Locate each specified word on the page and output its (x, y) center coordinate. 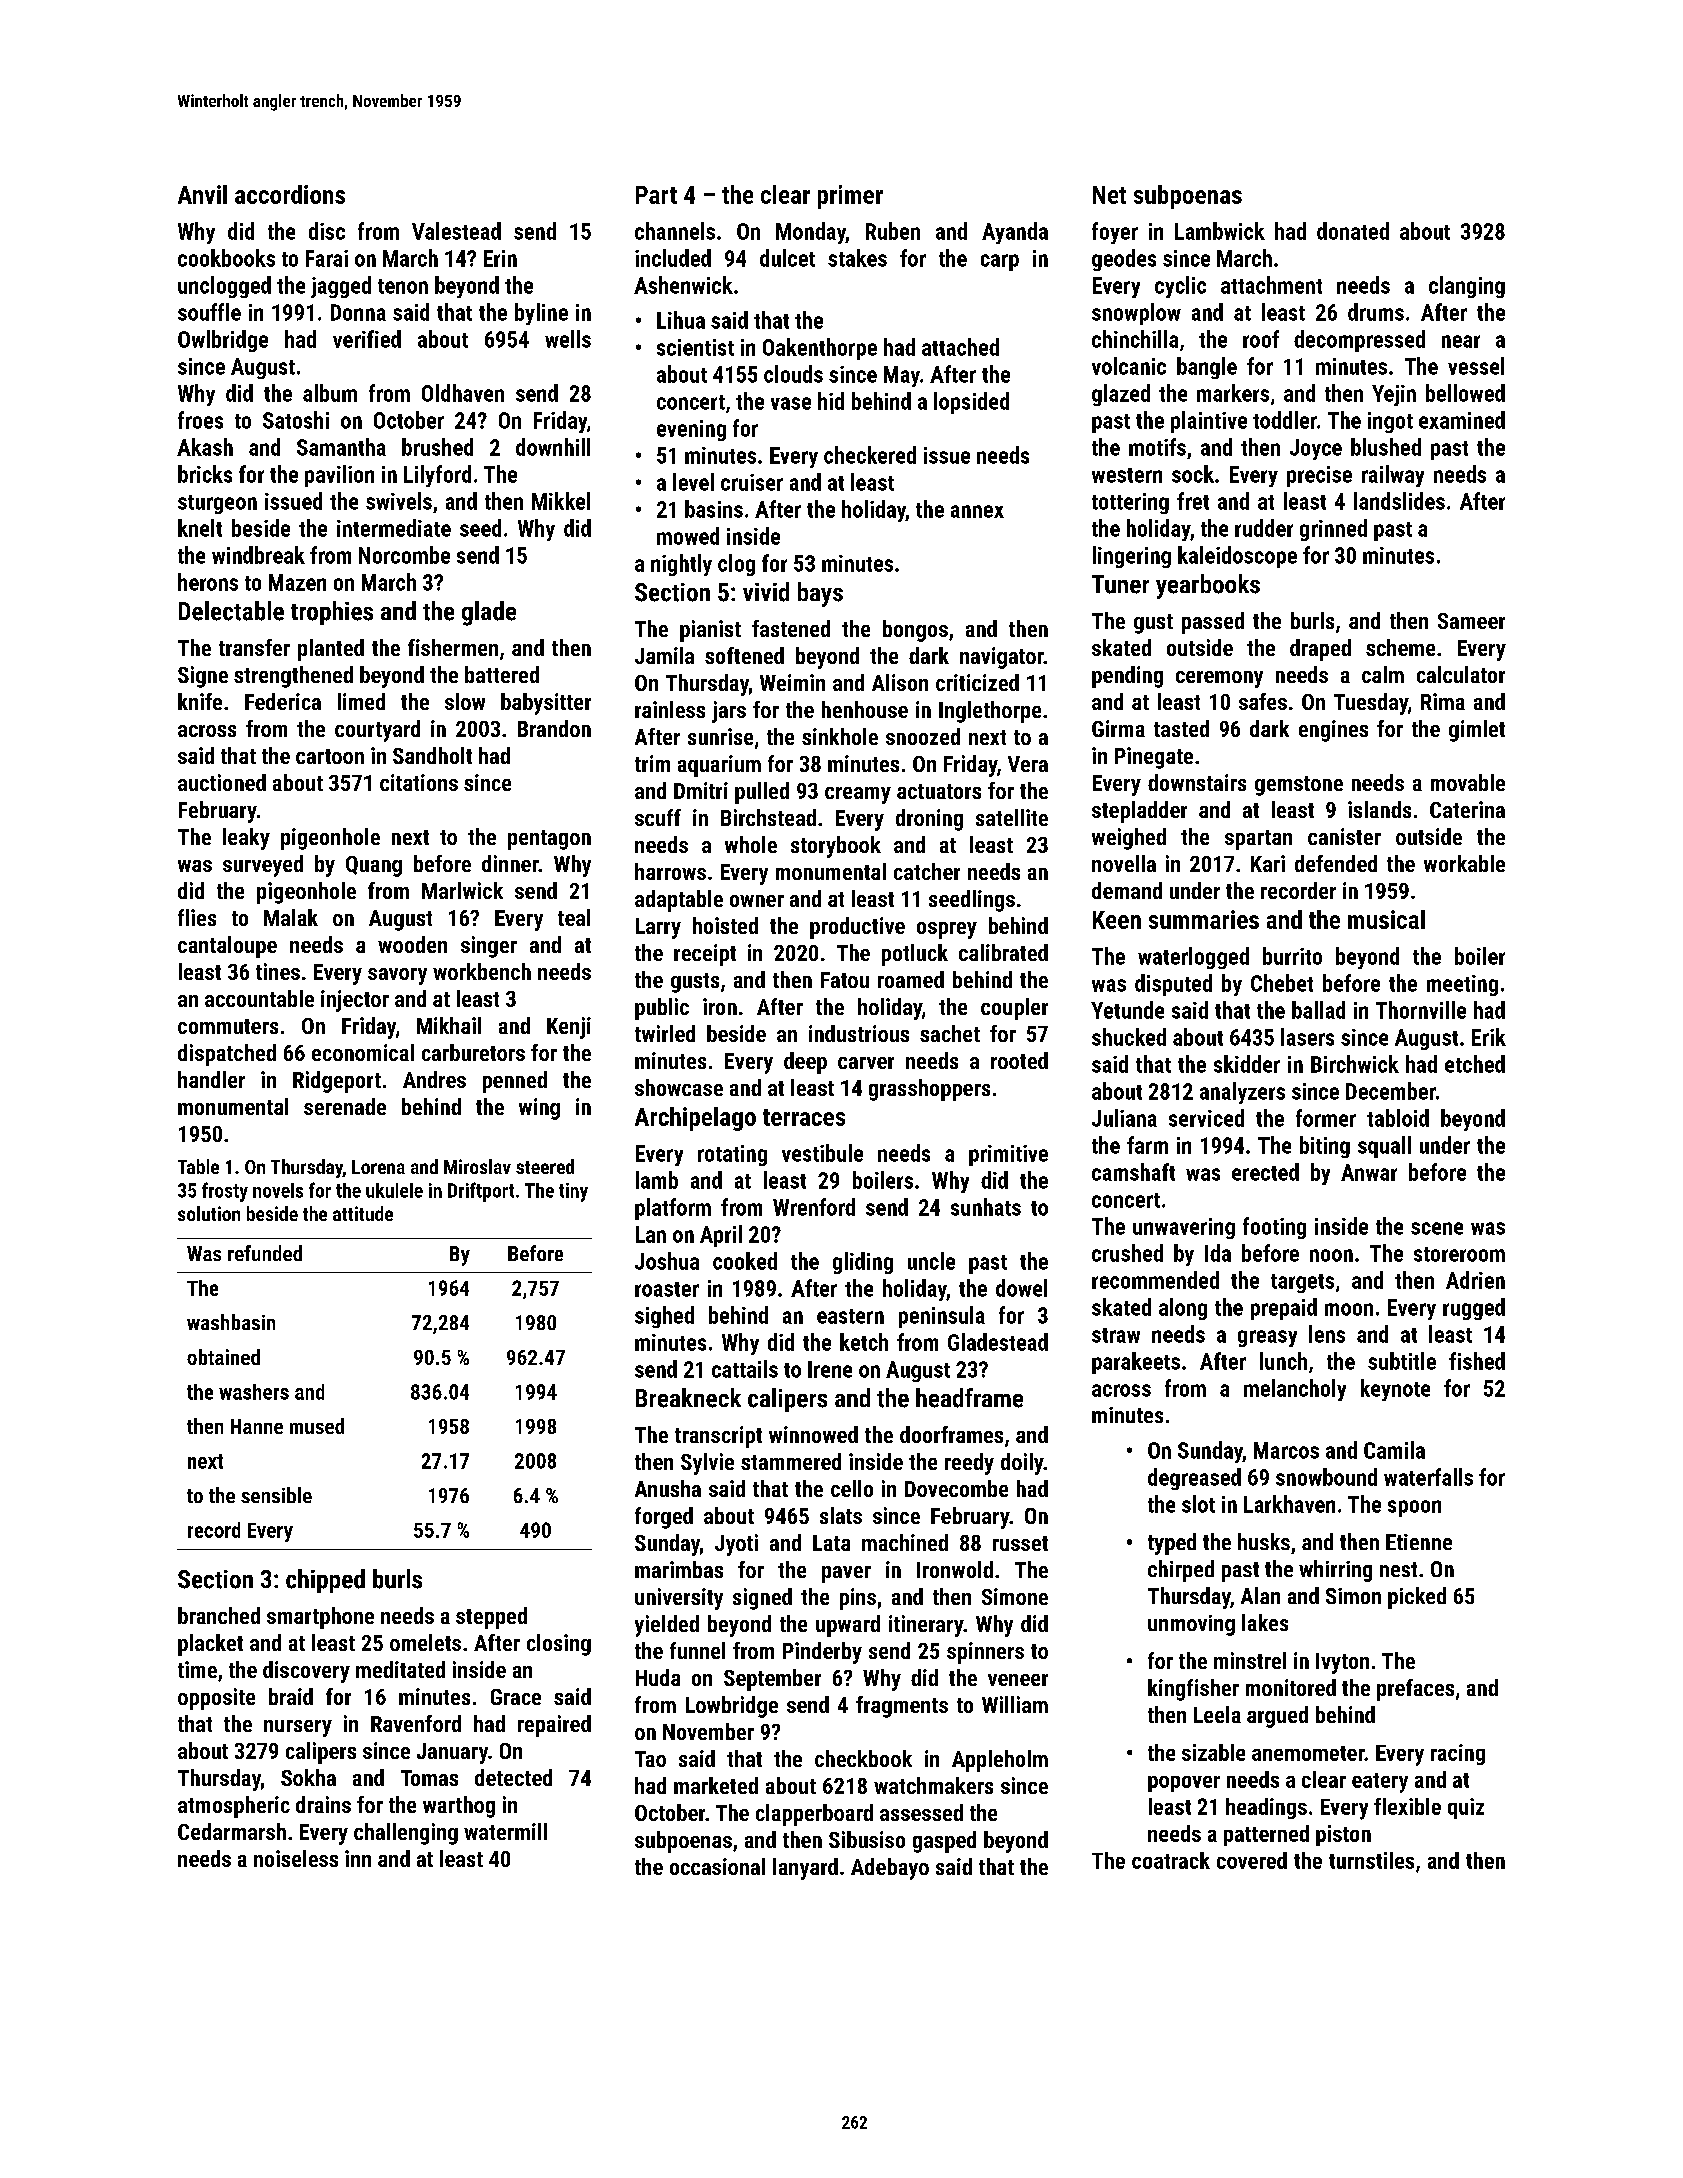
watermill (505, 1831)
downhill (553, 447)
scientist (695, 347)
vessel (1476, 366)
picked (1417, 1598)
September (772, 1680)
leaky (246, 839)
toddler (1285, 420)
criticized (977, 682)
